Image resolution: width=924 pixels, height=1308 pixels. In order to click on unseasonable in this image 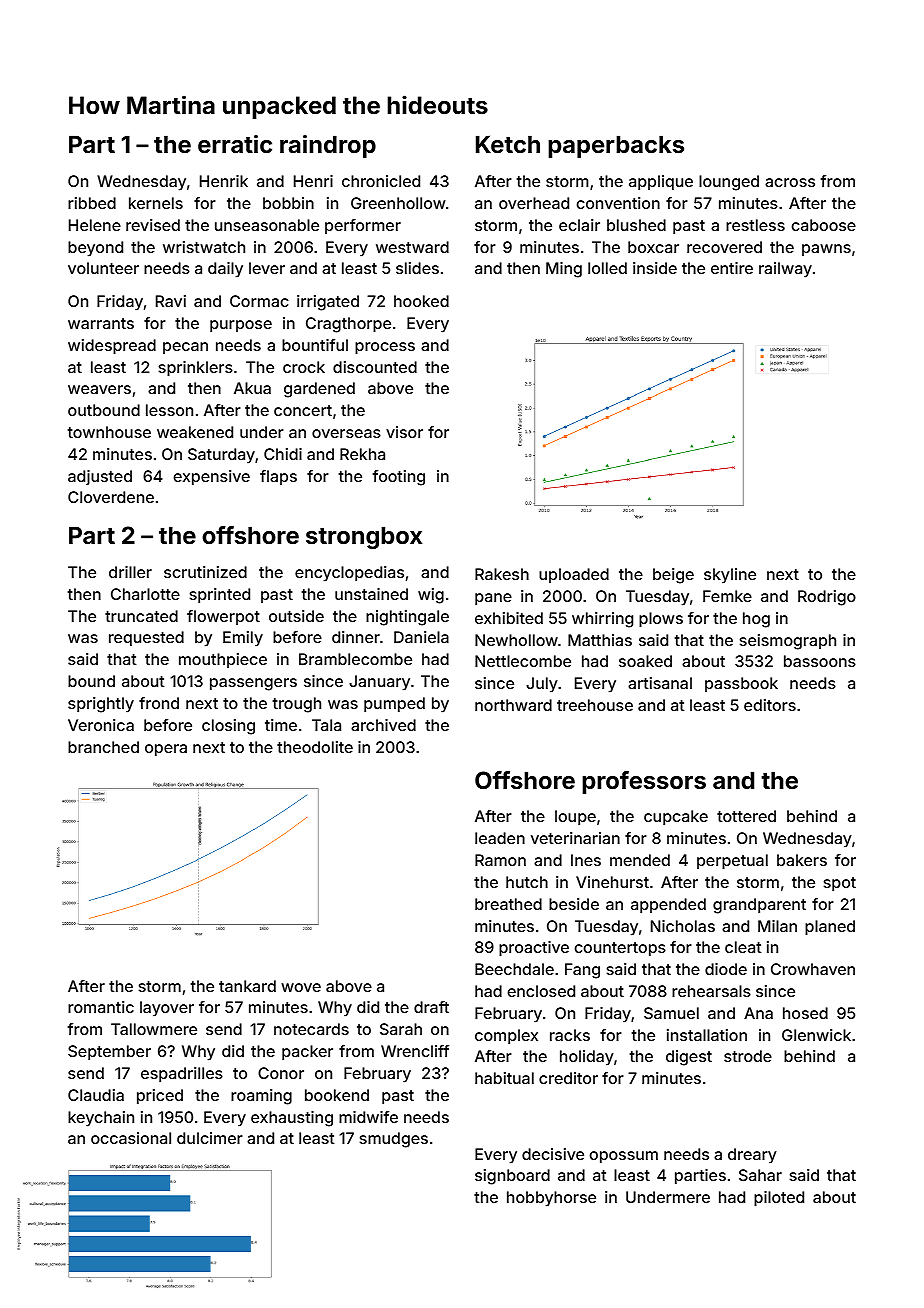, I will do `click(267, 225)`.
